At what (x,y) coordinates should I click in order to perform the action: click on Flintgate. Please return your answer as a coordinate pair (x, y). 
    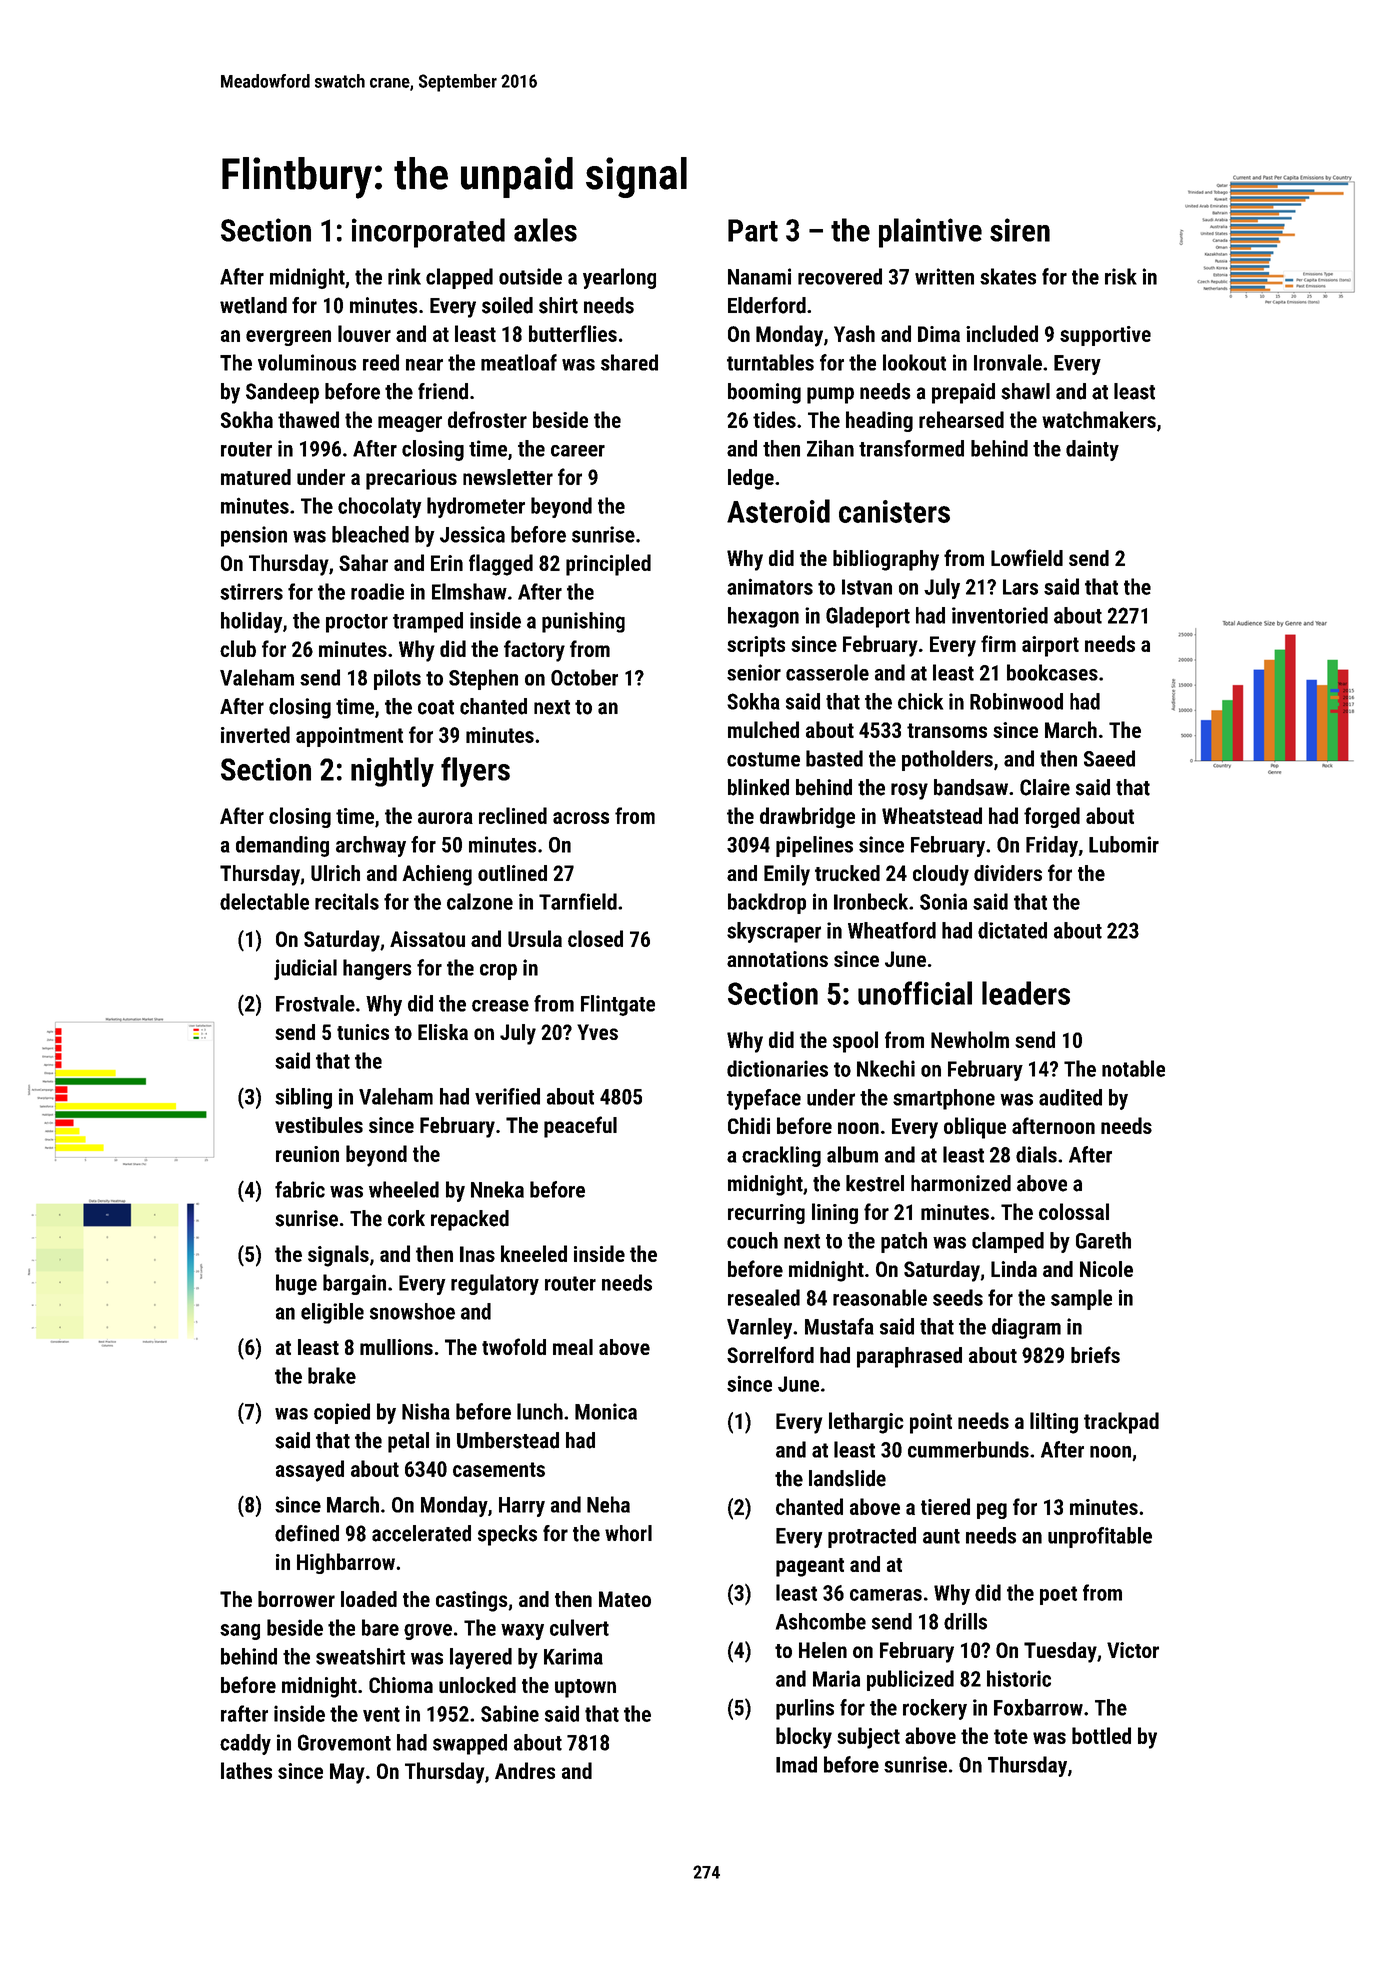
    Looking at the image, I should click on (618, 1005).
